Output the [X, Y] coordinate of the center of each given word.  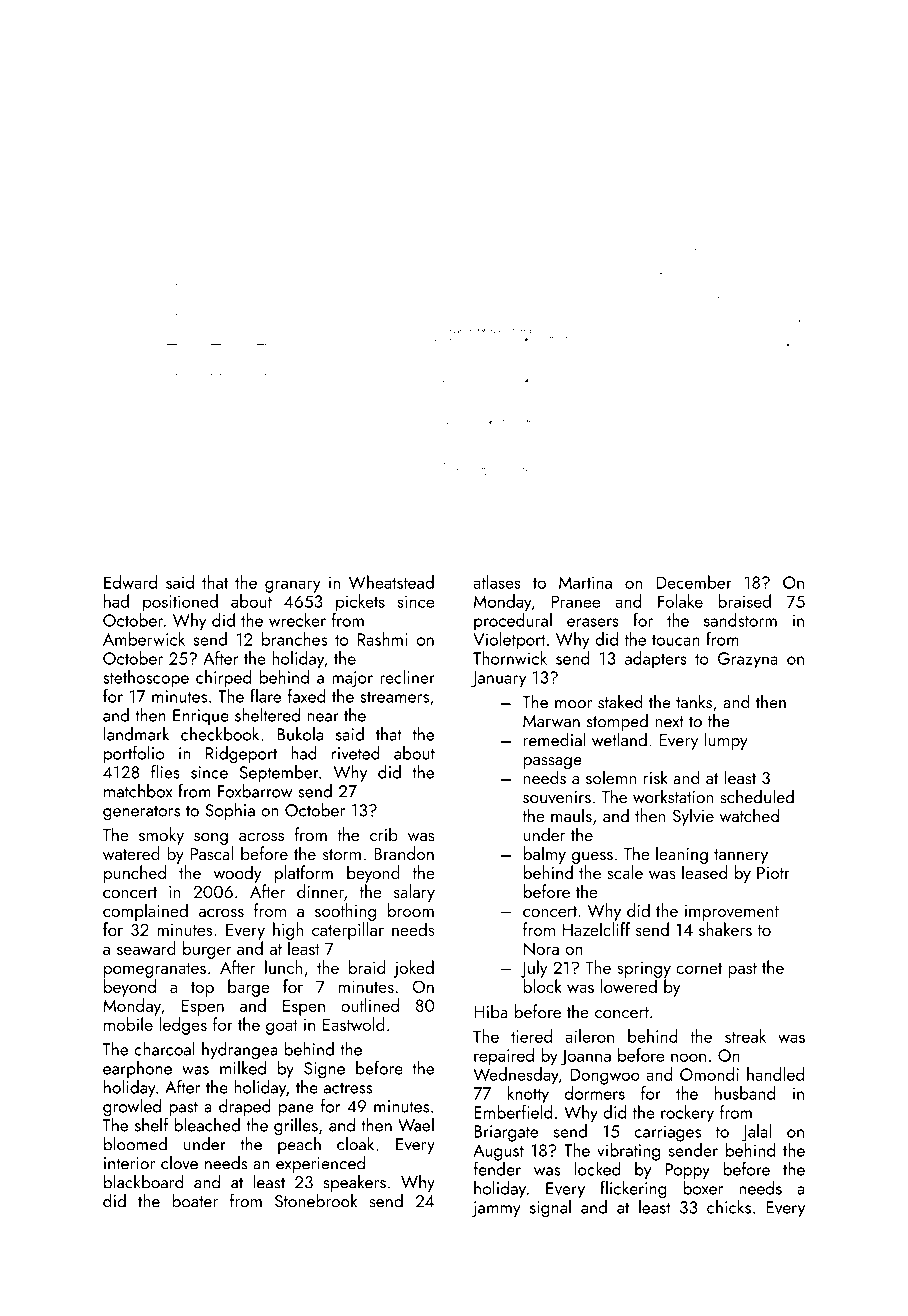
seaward [146, 948]
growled [132, 1108]
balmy [545, 855]
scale [625, 872]
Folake [680, 601]
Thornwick [510, 658]
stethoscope [146, 679]
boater [195, 1200]
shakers [725, 929]
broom [411, 910]
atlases [497, 582]
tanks [694, 701]
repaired [504, 1057]
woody [237, 874]
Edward [130, 582]
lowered [629, 986]
